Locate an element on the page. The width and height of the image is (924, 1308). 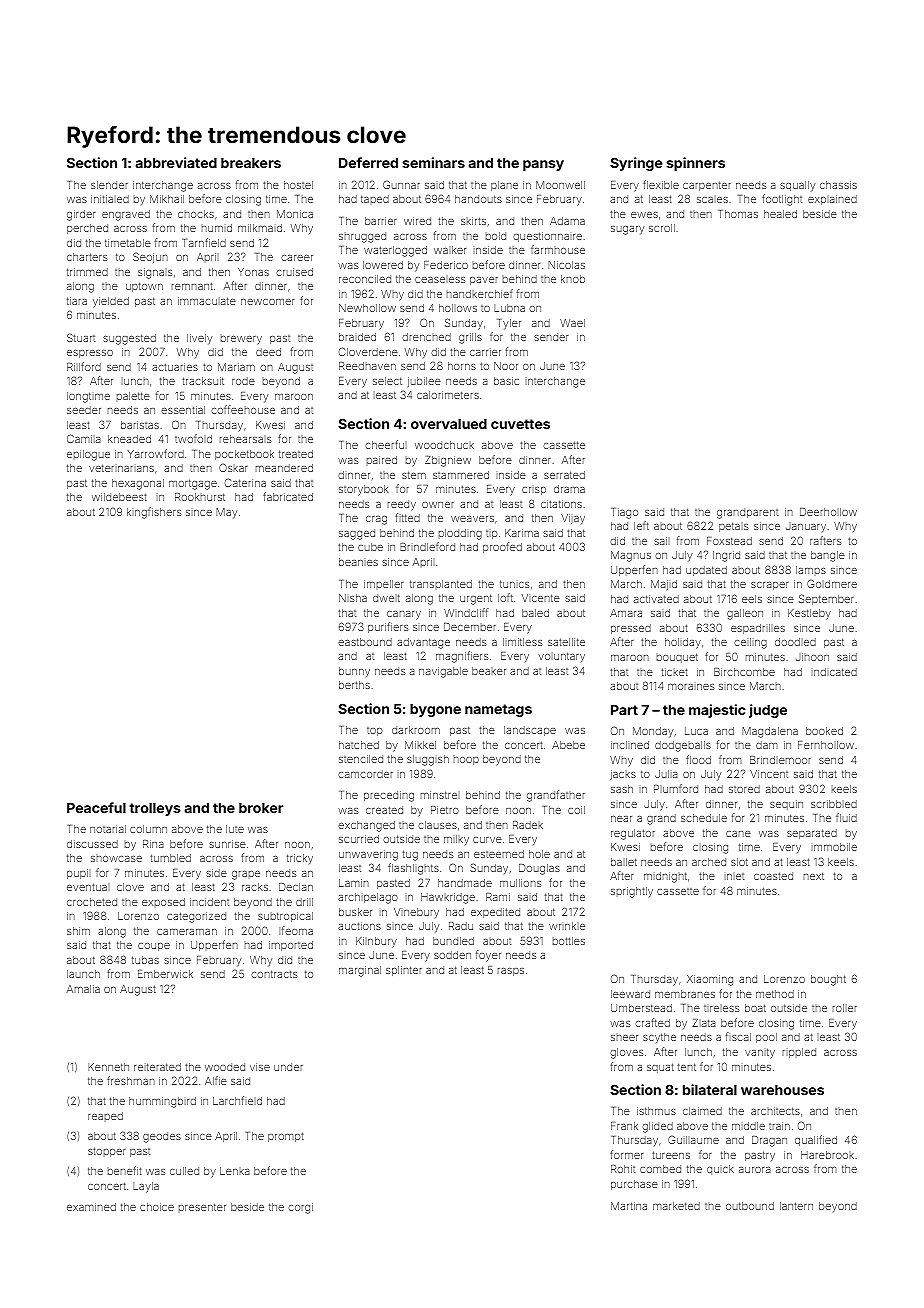
meandered is located at coordinates (284, 468).
